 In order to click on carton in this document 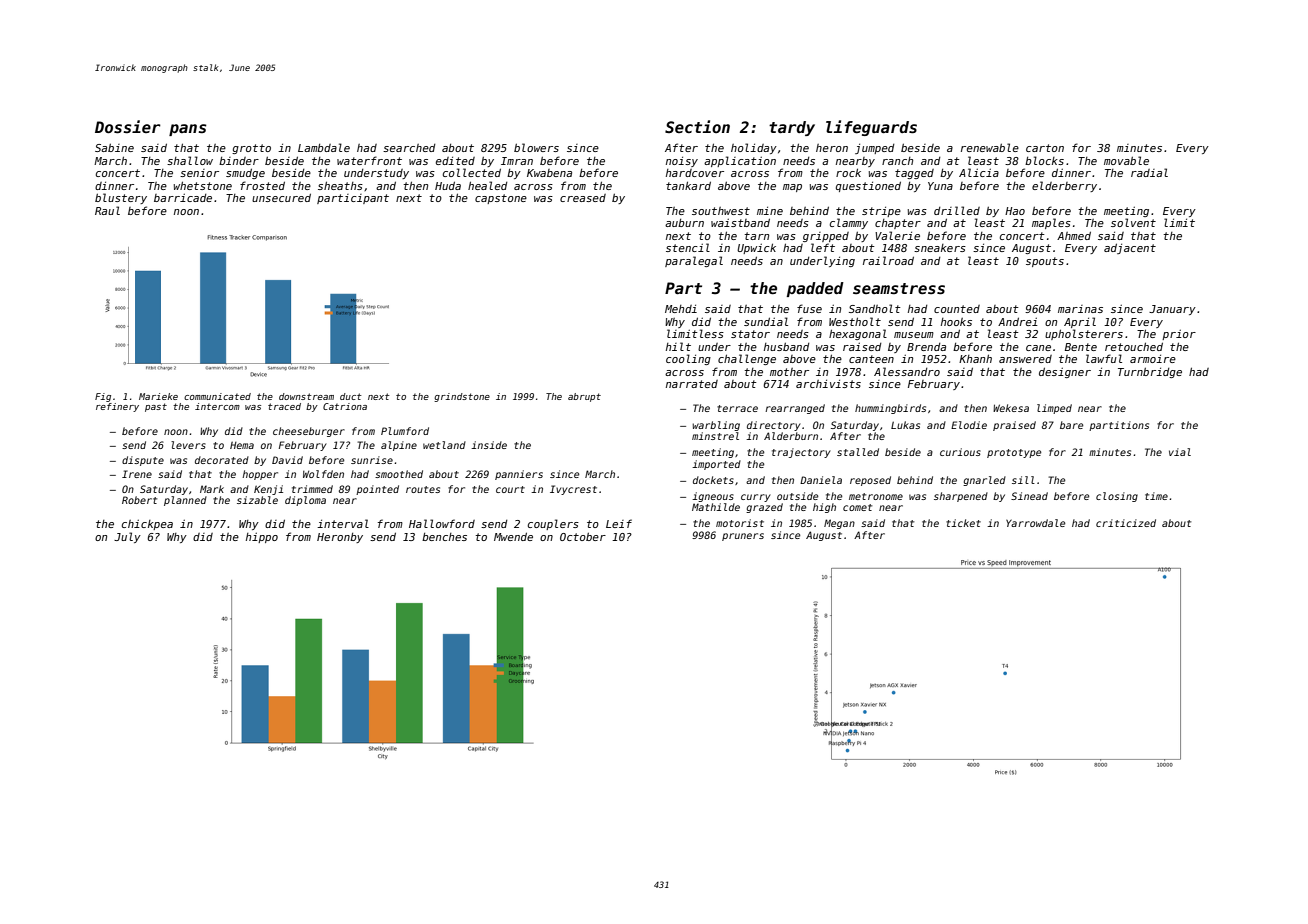, I will do `click(1045, 148)`.
